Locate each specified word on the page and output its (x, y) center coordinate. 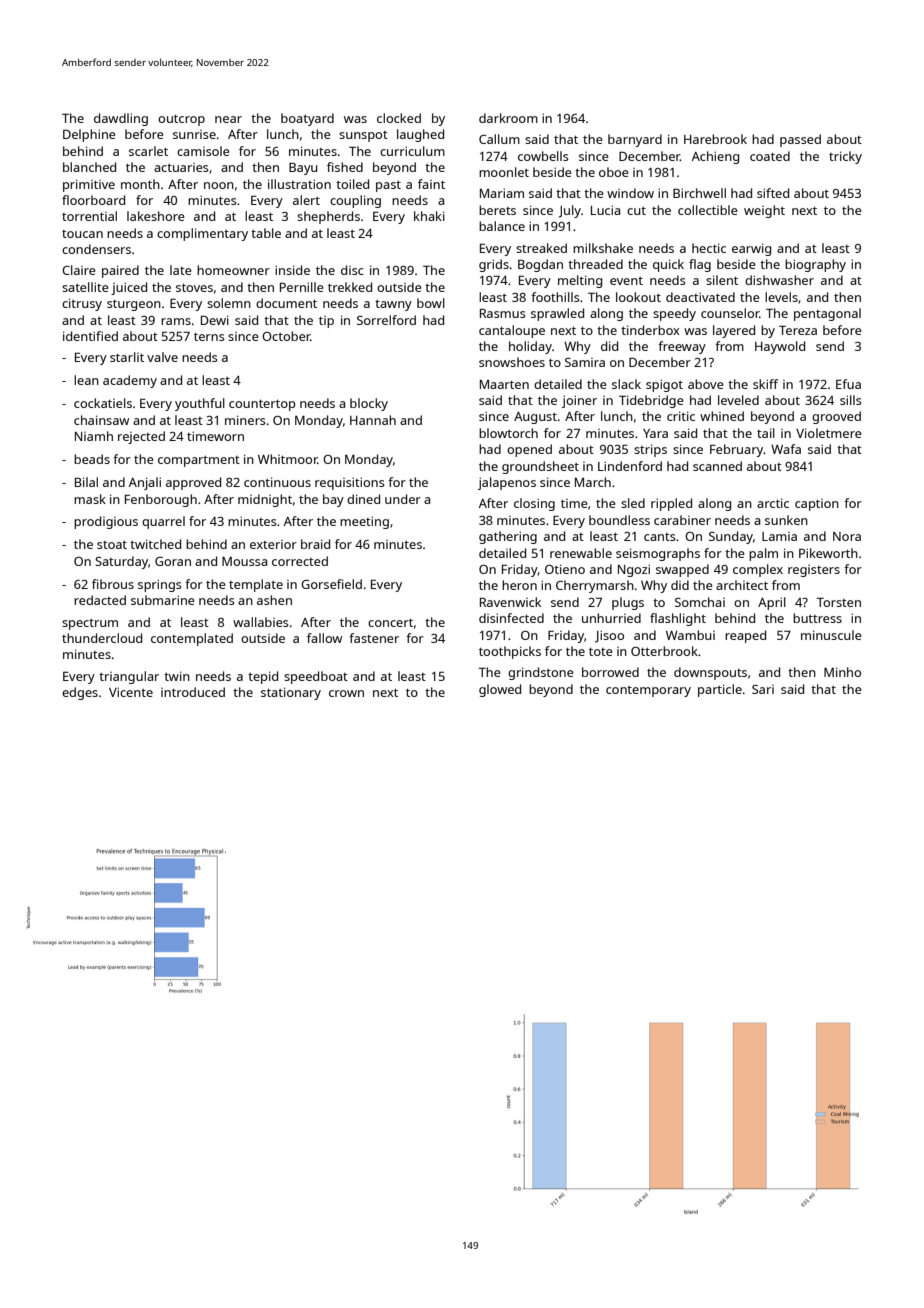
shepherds (328, 217)
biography (815, 265)
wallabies (261, 622)
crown (346, 693)
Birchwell (699, 193)
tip (326, 322)
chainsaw (101, 420)
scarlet (148, 151)
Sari (763, 689)
